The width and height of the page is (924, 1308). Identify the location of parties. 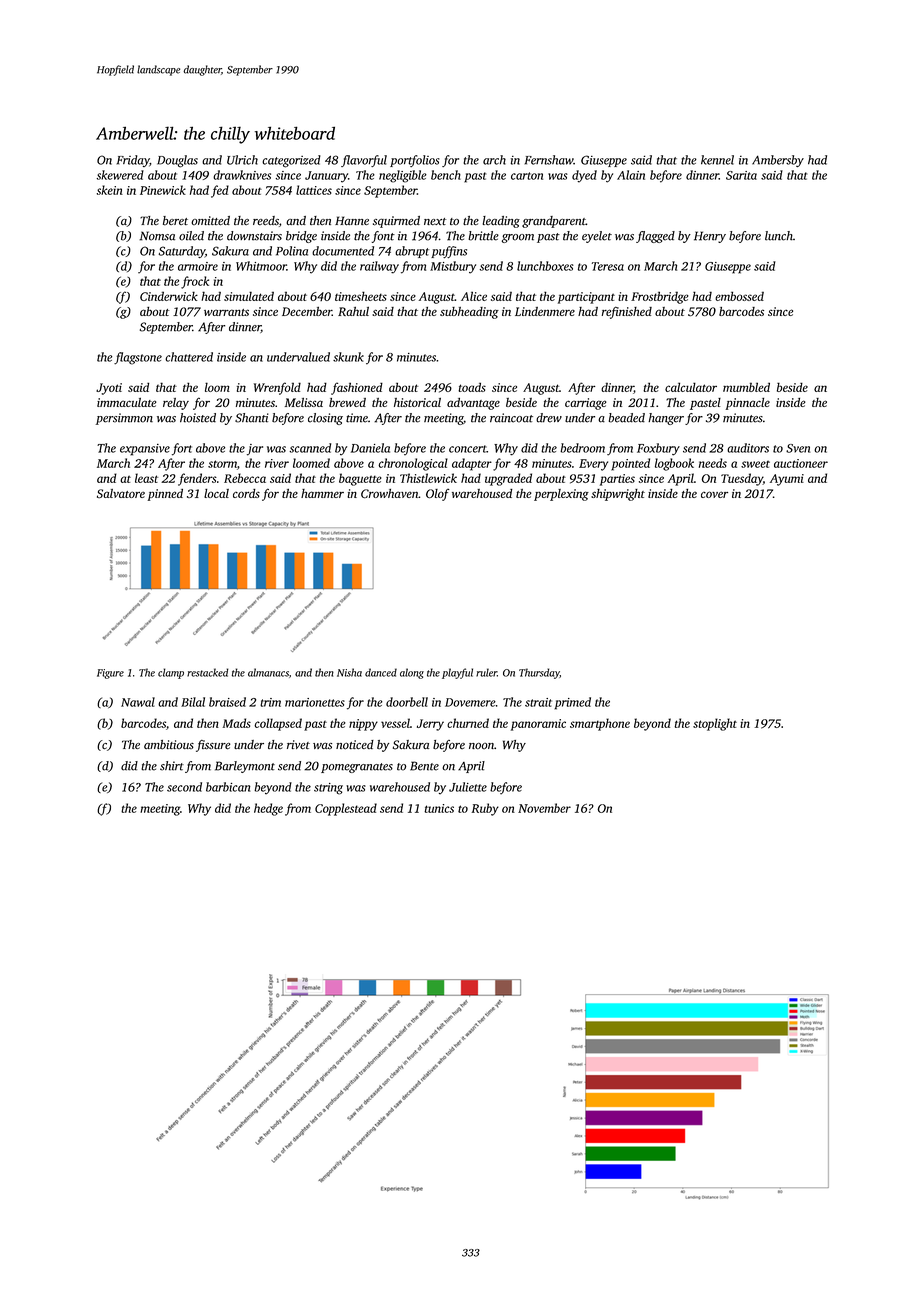
(617, 480).
